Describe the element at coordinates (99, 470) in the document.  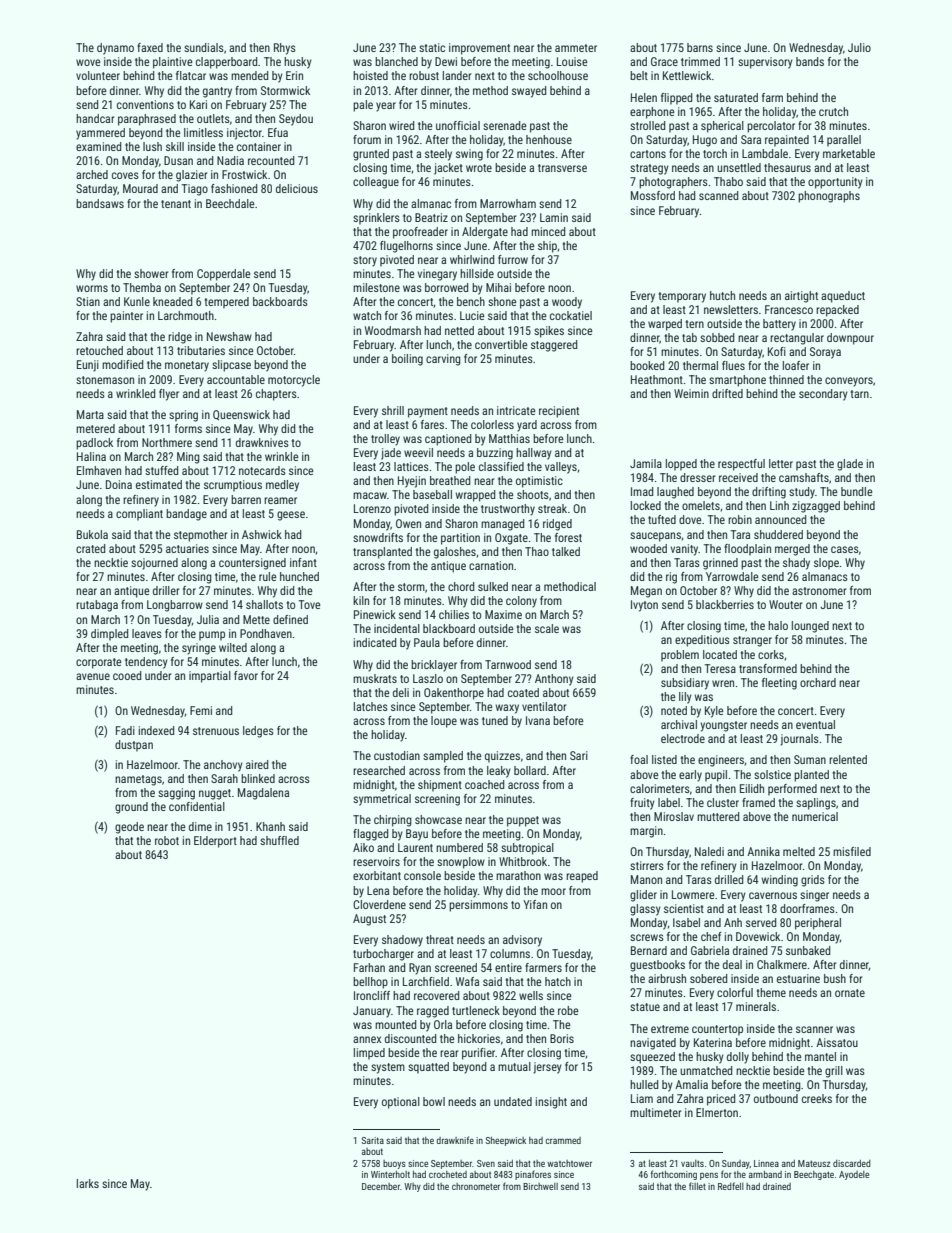
I see `Elmhaven` at that location.
